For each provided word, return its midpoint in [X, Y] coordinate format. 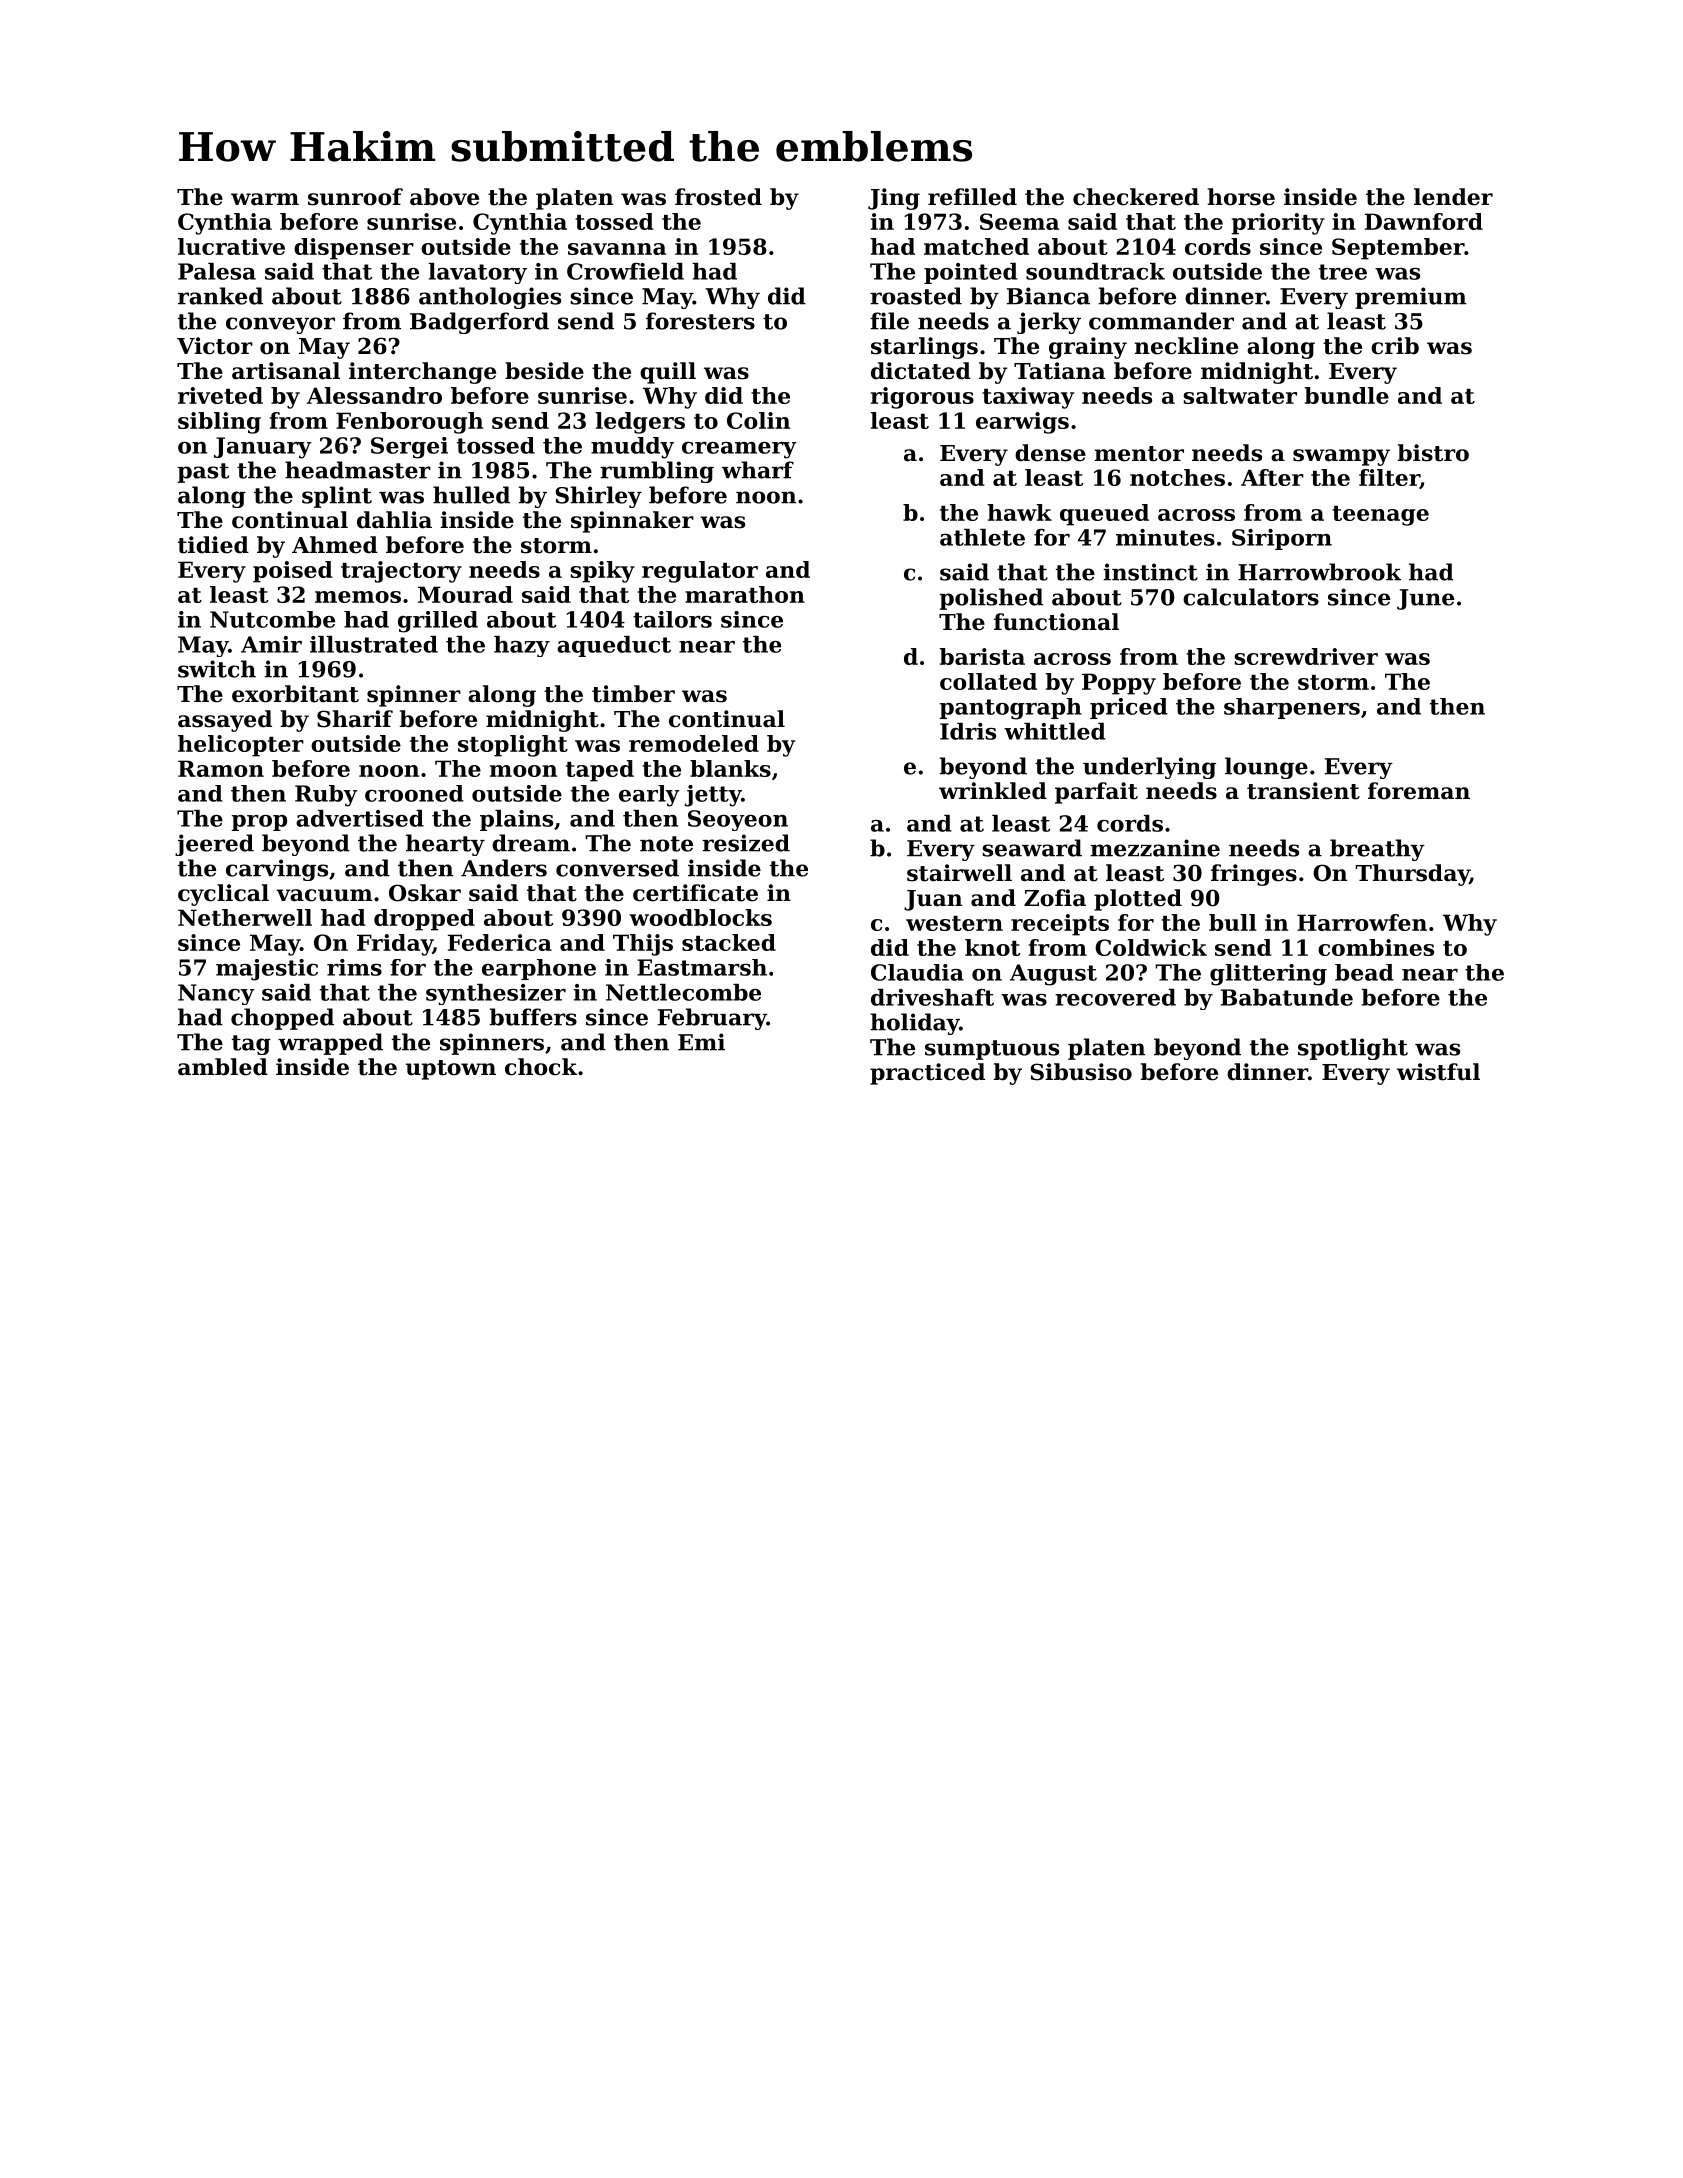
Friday [395, 945]
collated [988, 681]
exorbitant [295, 694]
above [444, 197]
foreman [1419, 791]
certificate [695, 893]
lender [1453, 197]
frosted [718, 197]
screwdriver [1306, 656]
